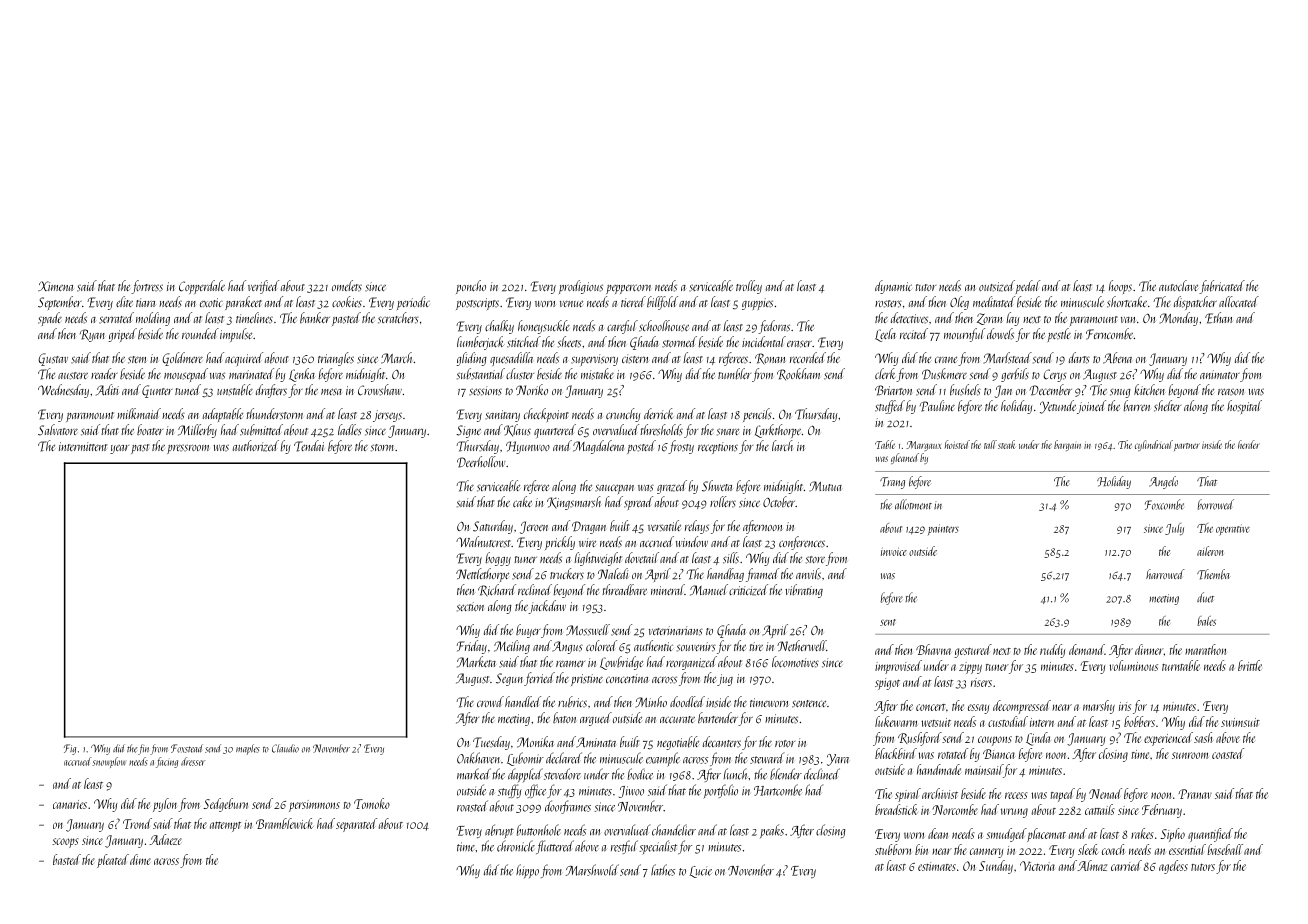 The image size is (1308, 924). Describe the element at coordinates (1091, 407) in the document. I see `joined` at that location.
